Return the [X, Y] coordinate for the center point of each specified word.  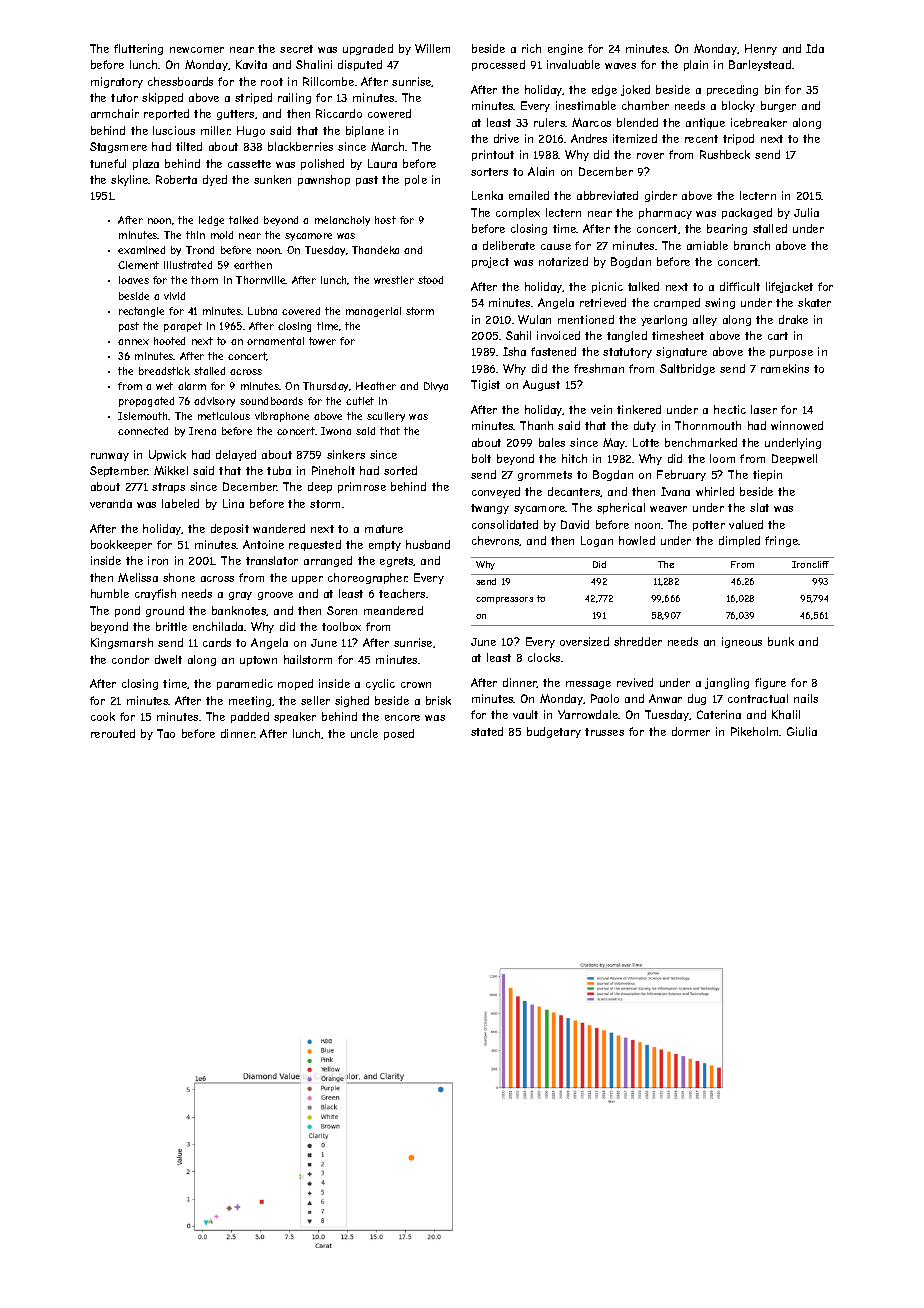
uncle [364, 733]
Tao [166, 733]
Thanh [536, 425]
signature [681, 352]
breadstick [164, 371]
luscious [174, 130]
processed [498, 65]
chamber [645, 105]
